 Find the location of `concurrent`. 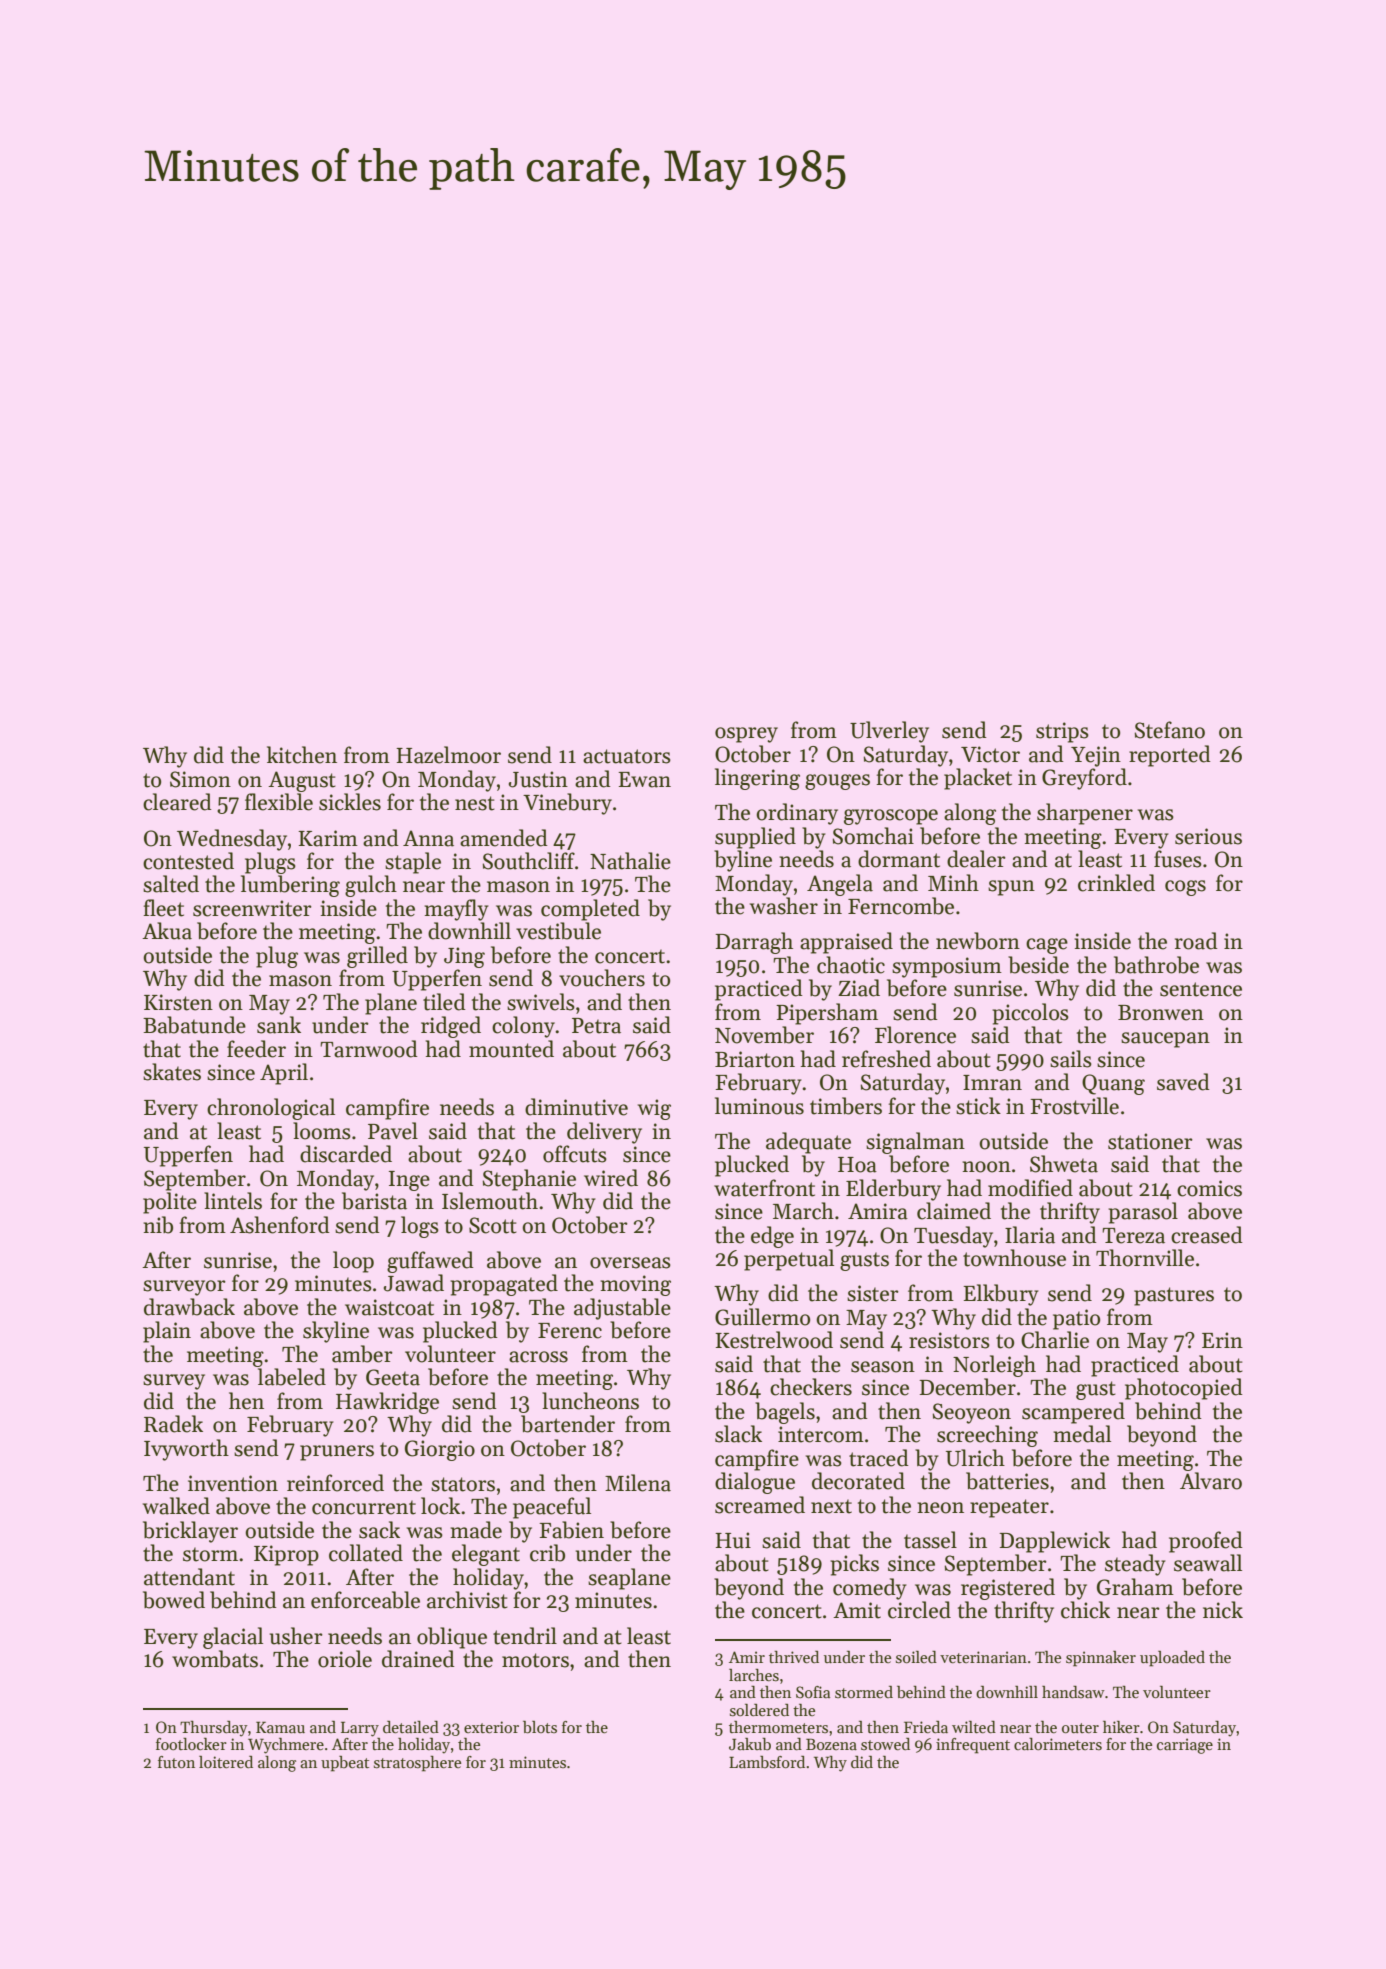

concurrent is located at coordinates (364, 1507).
